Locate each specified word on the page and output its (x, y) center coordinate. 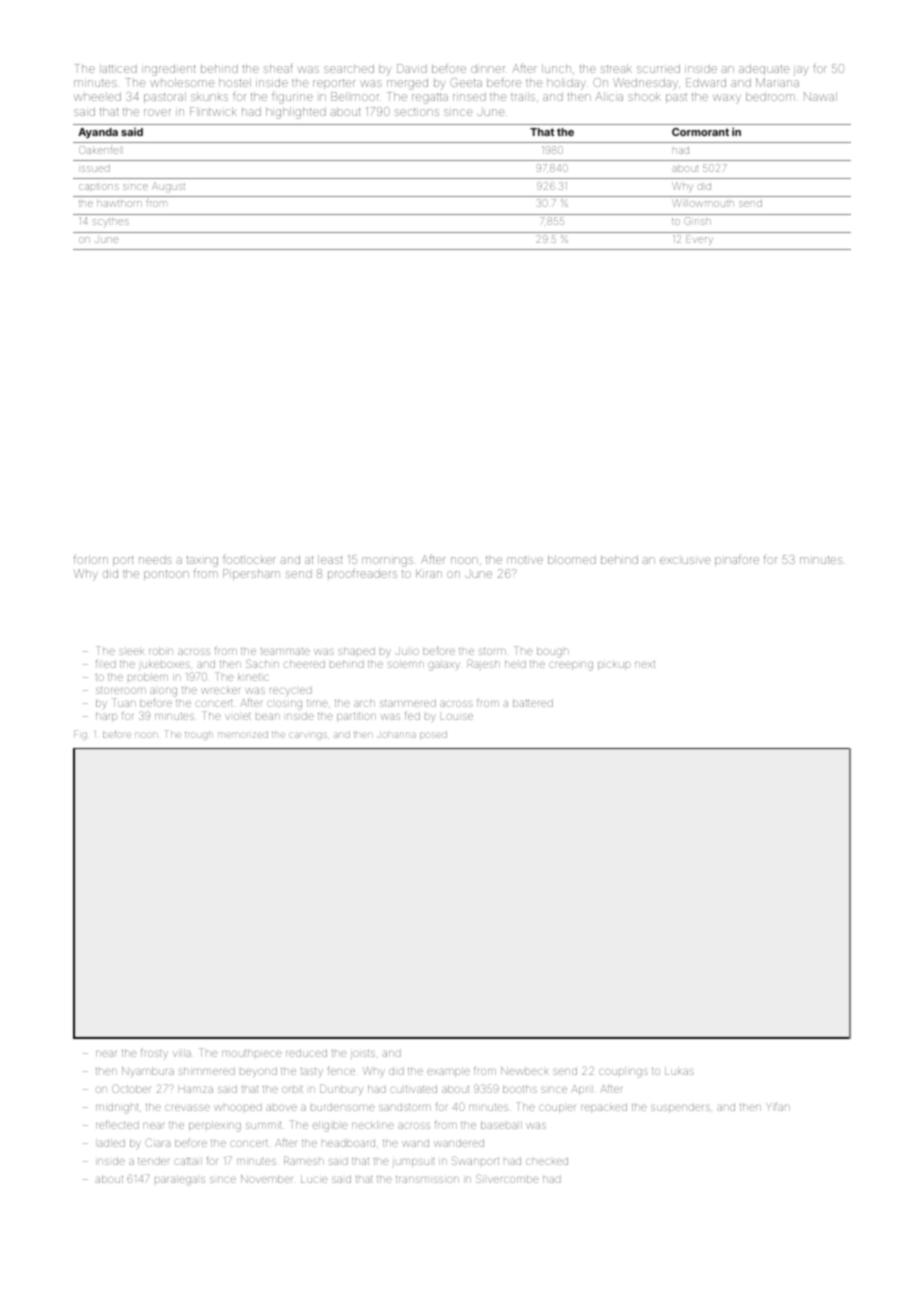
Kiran (429, 573)
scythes (111, 222)
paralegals (180, 1180)
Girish (697, 221)
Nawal (820, 96)
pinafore (737, 561)
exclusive (685, 560)
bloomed (572, 559)
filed (106, 663)
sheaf (278, 68)
